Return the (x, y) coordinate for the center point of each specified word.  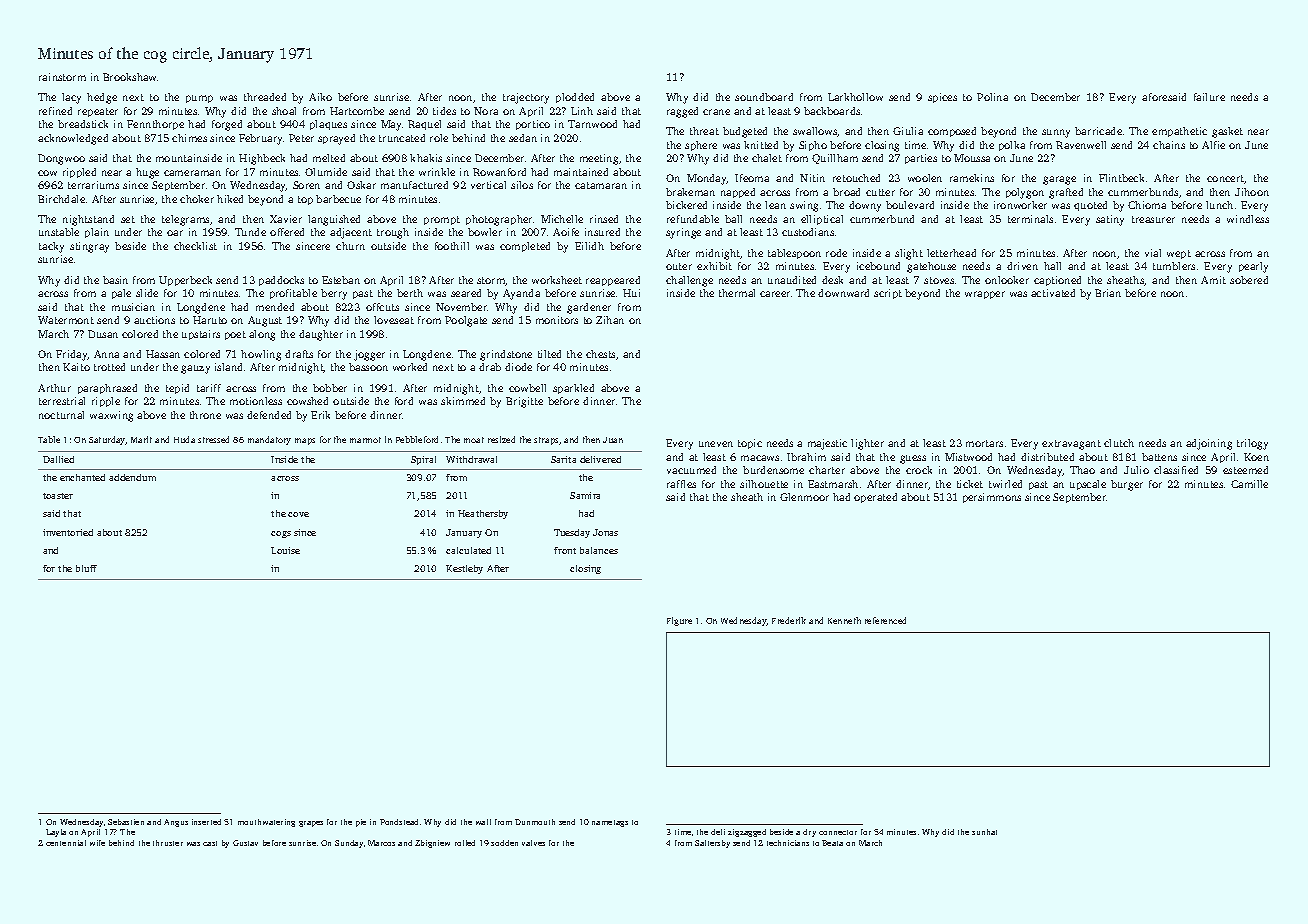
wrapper (985, 295)
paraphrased (107, 389)
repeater (98, 112)
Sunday (349, 844)
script (888, 294)
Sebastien (126, 822)
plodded (575, 98)
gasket (1227, 132)
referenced (885, 620)
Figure (679, 621)
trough (393, 233)
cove (298, 514)
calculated (468, 550)
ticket (970, 484)
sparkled (573, 389)
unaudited (792, 280)
